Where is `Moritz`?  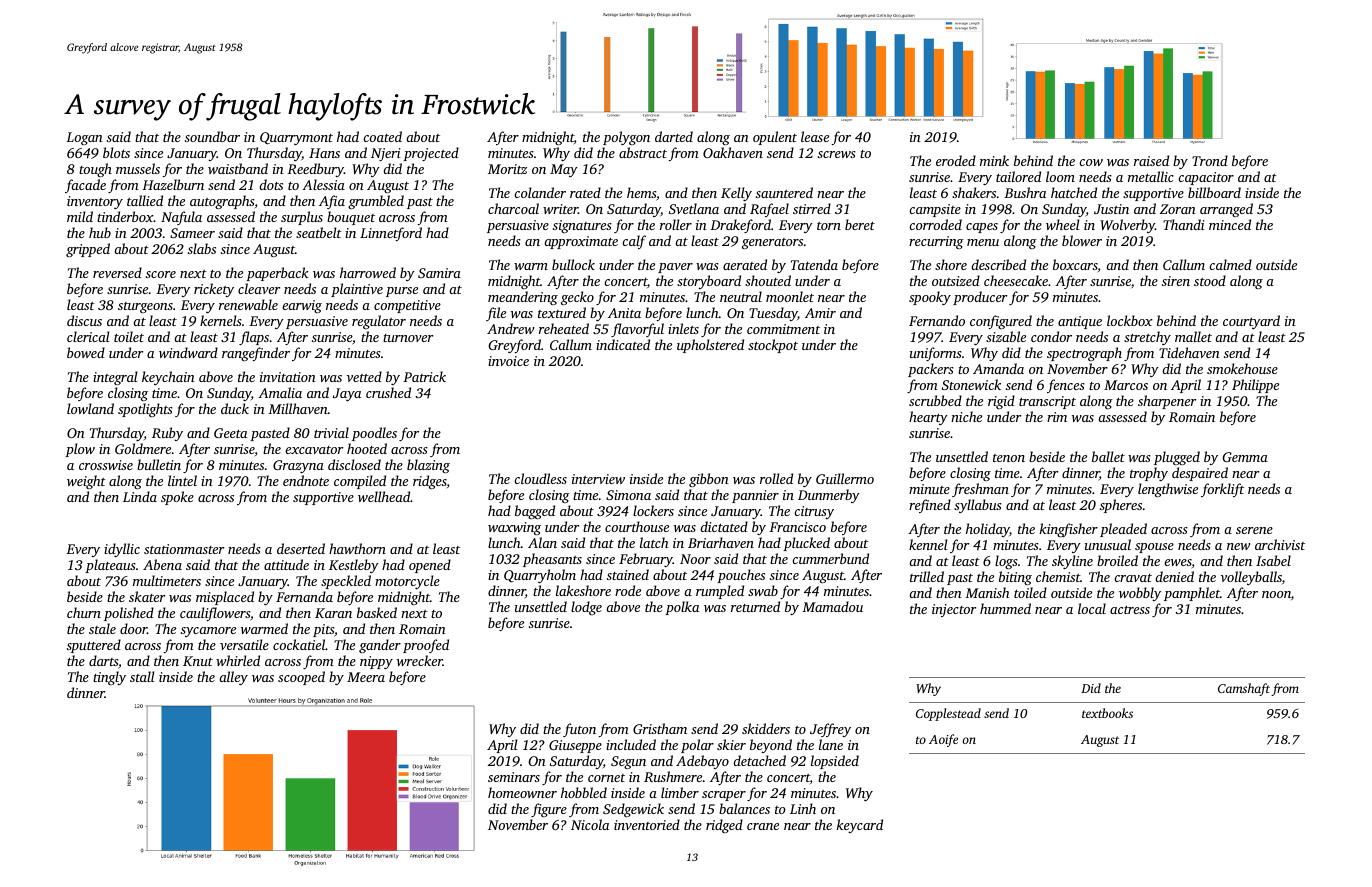
Moritz is located at coordinates (507, 169).
